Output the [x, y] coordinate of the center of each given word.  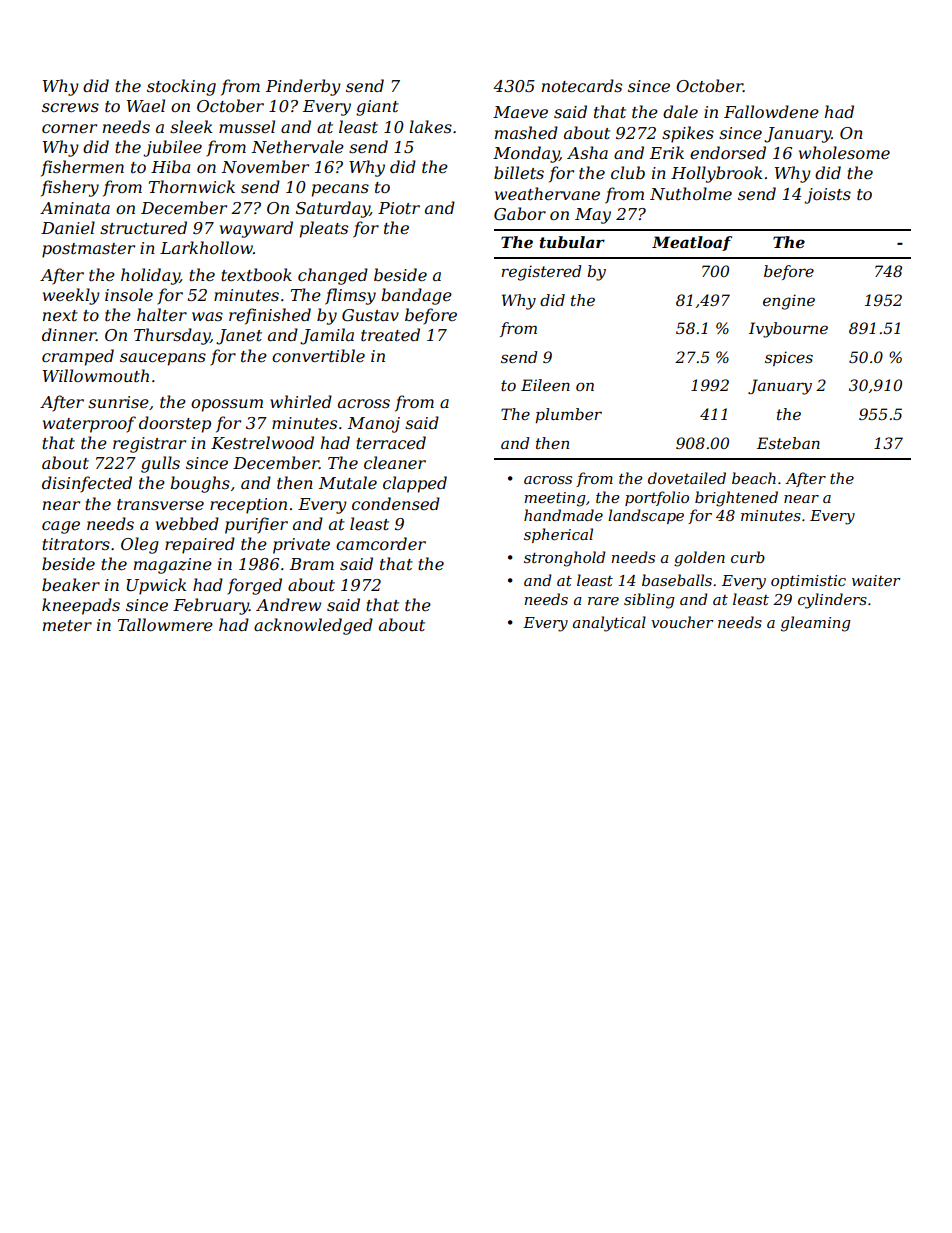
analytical [609, 624]
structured [143, 227]
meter [67, 625]
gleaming [816, 624]
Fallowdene [771, 111]
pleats [324, 229]
